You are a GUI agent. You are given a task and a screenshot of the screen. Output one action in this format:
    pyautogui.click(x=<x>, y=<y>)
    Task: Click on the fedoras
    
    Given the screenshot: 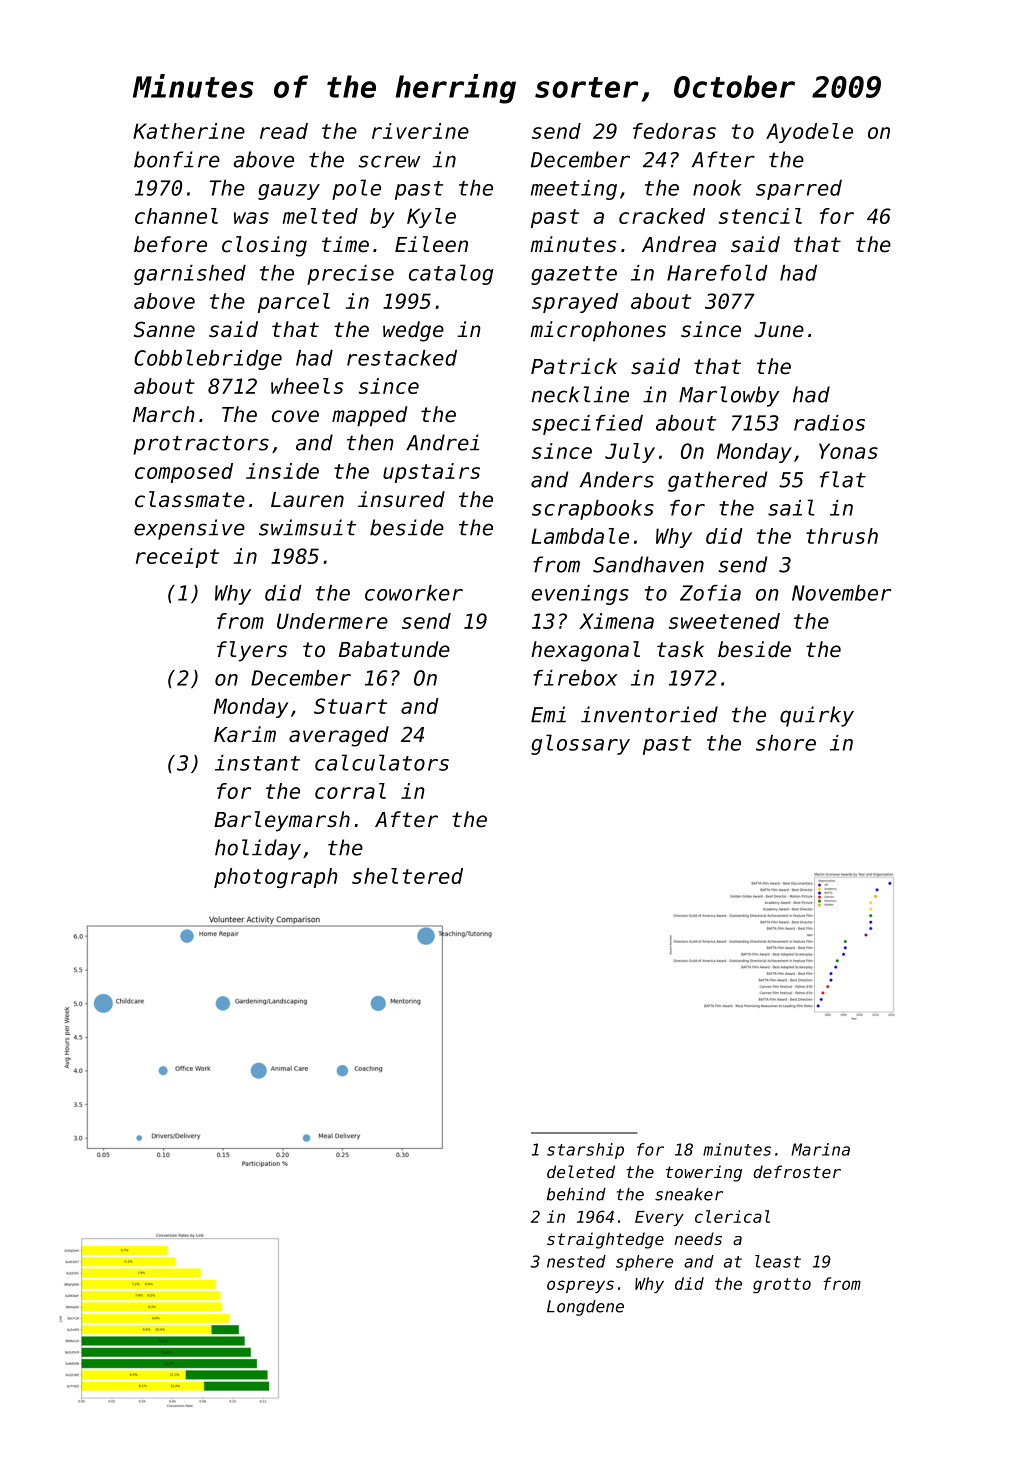 What is the action you would take?
    pyautogui.click(x=674, y=131)
